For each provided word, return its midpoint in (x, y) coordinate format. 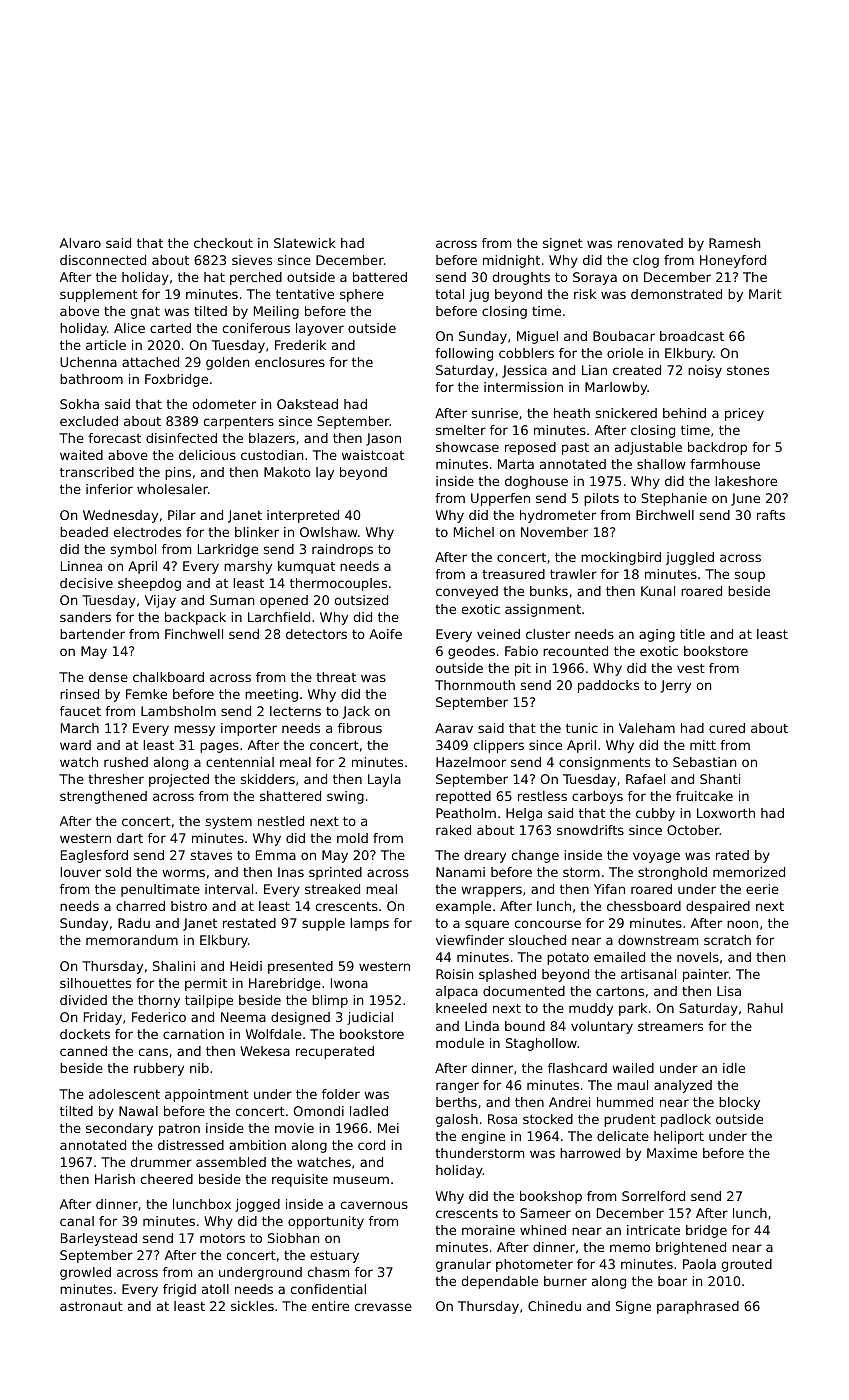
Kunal (658, 591)
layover (320, 329)
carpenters (239, 423)
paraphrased (698, 1307)
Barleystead (99, 1239)
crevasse (383, 1307)
